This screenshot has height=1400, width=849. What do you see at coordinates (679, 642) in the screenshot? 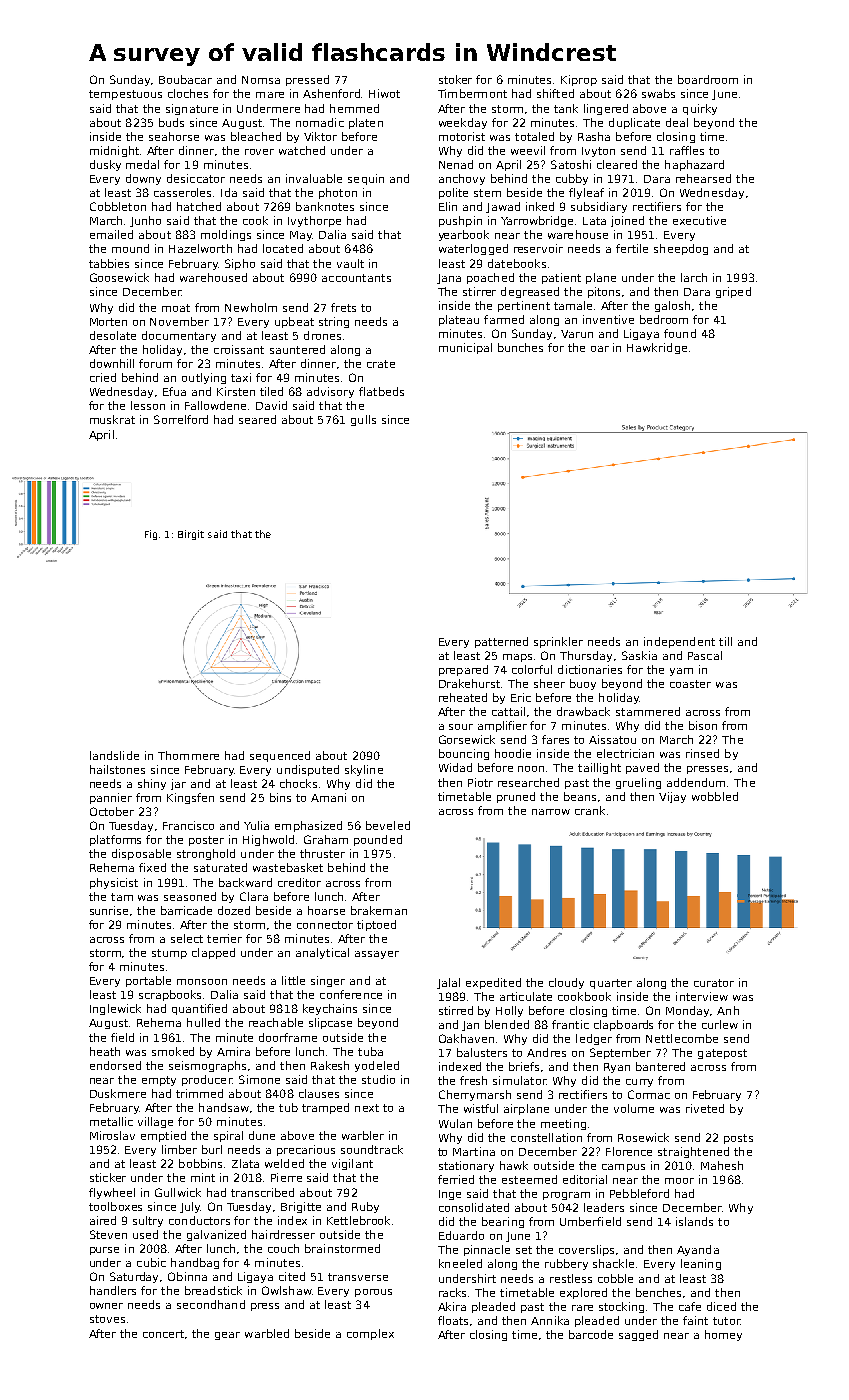
I see `independent` at bounding box center [679, 642].
